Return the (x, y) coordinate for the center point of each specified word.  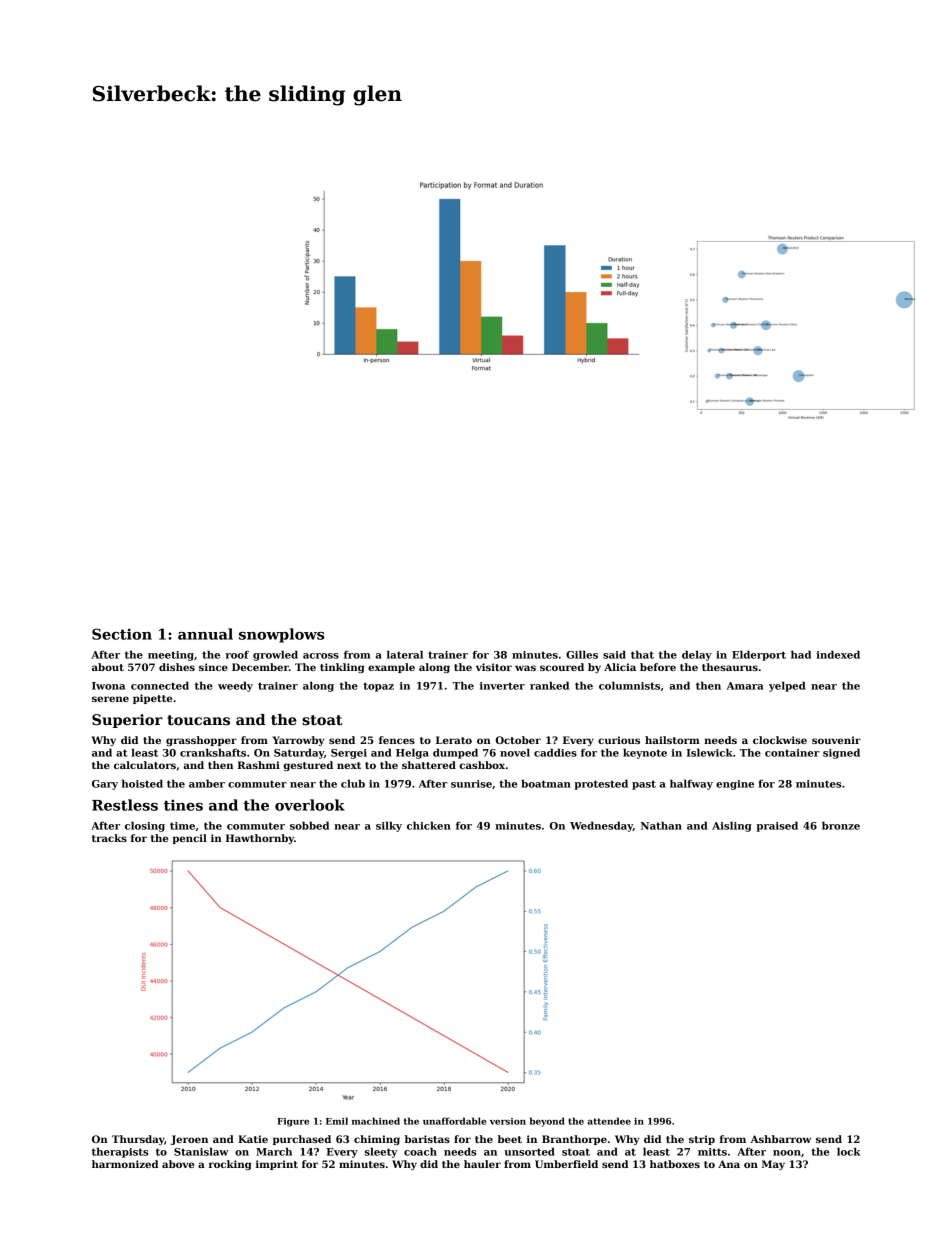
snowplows (281, 635)
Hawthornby (260, 839)
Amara (745, 686)
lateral (405, 654)
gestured (308, 766)
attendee (609, 1121)
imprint (277, 1165)
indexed (838, 654)
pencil (189, 839)
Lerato (454, 740)
